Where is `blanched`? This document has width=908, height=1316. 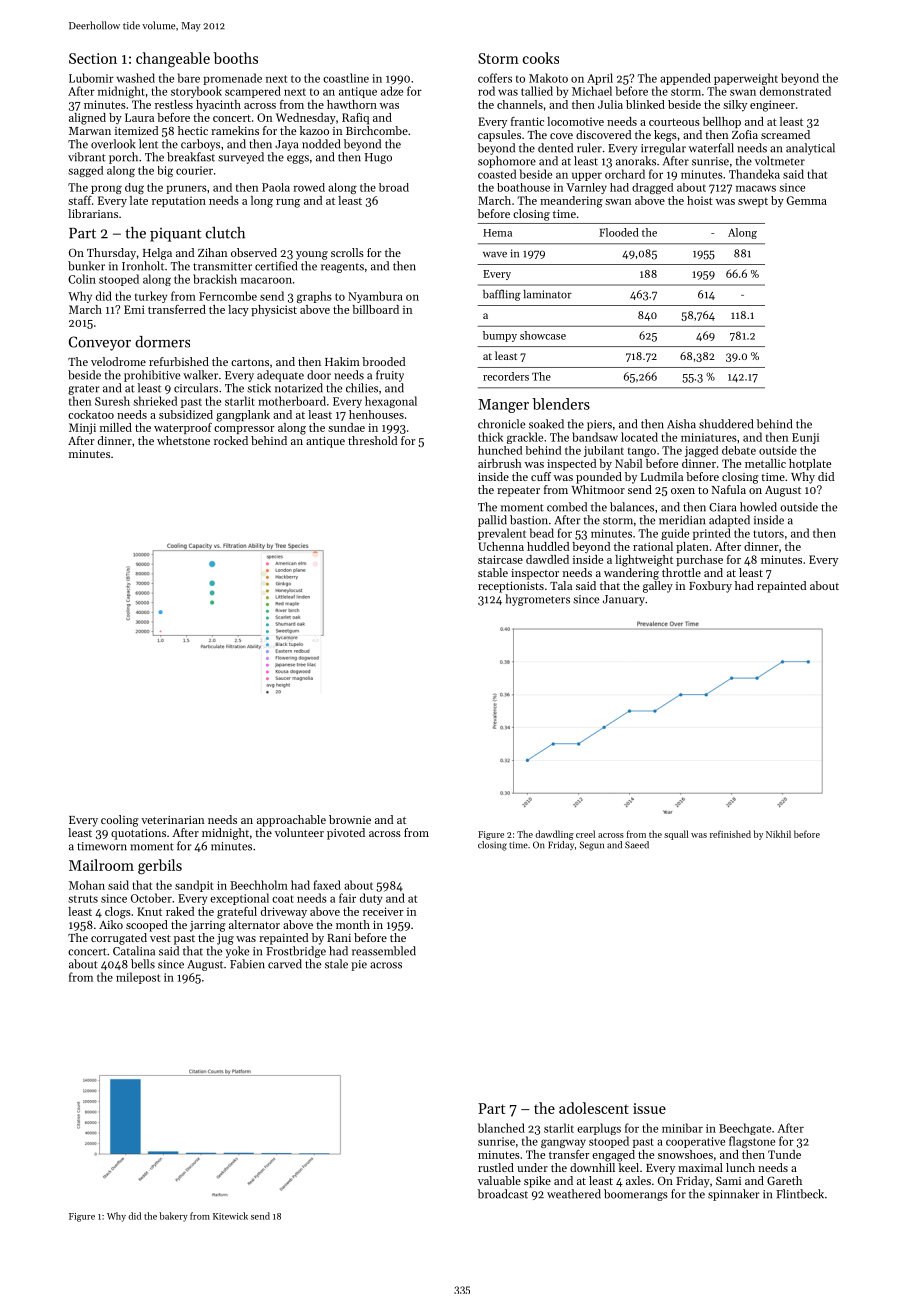
blanched is located at coordinates (501, 1128).
